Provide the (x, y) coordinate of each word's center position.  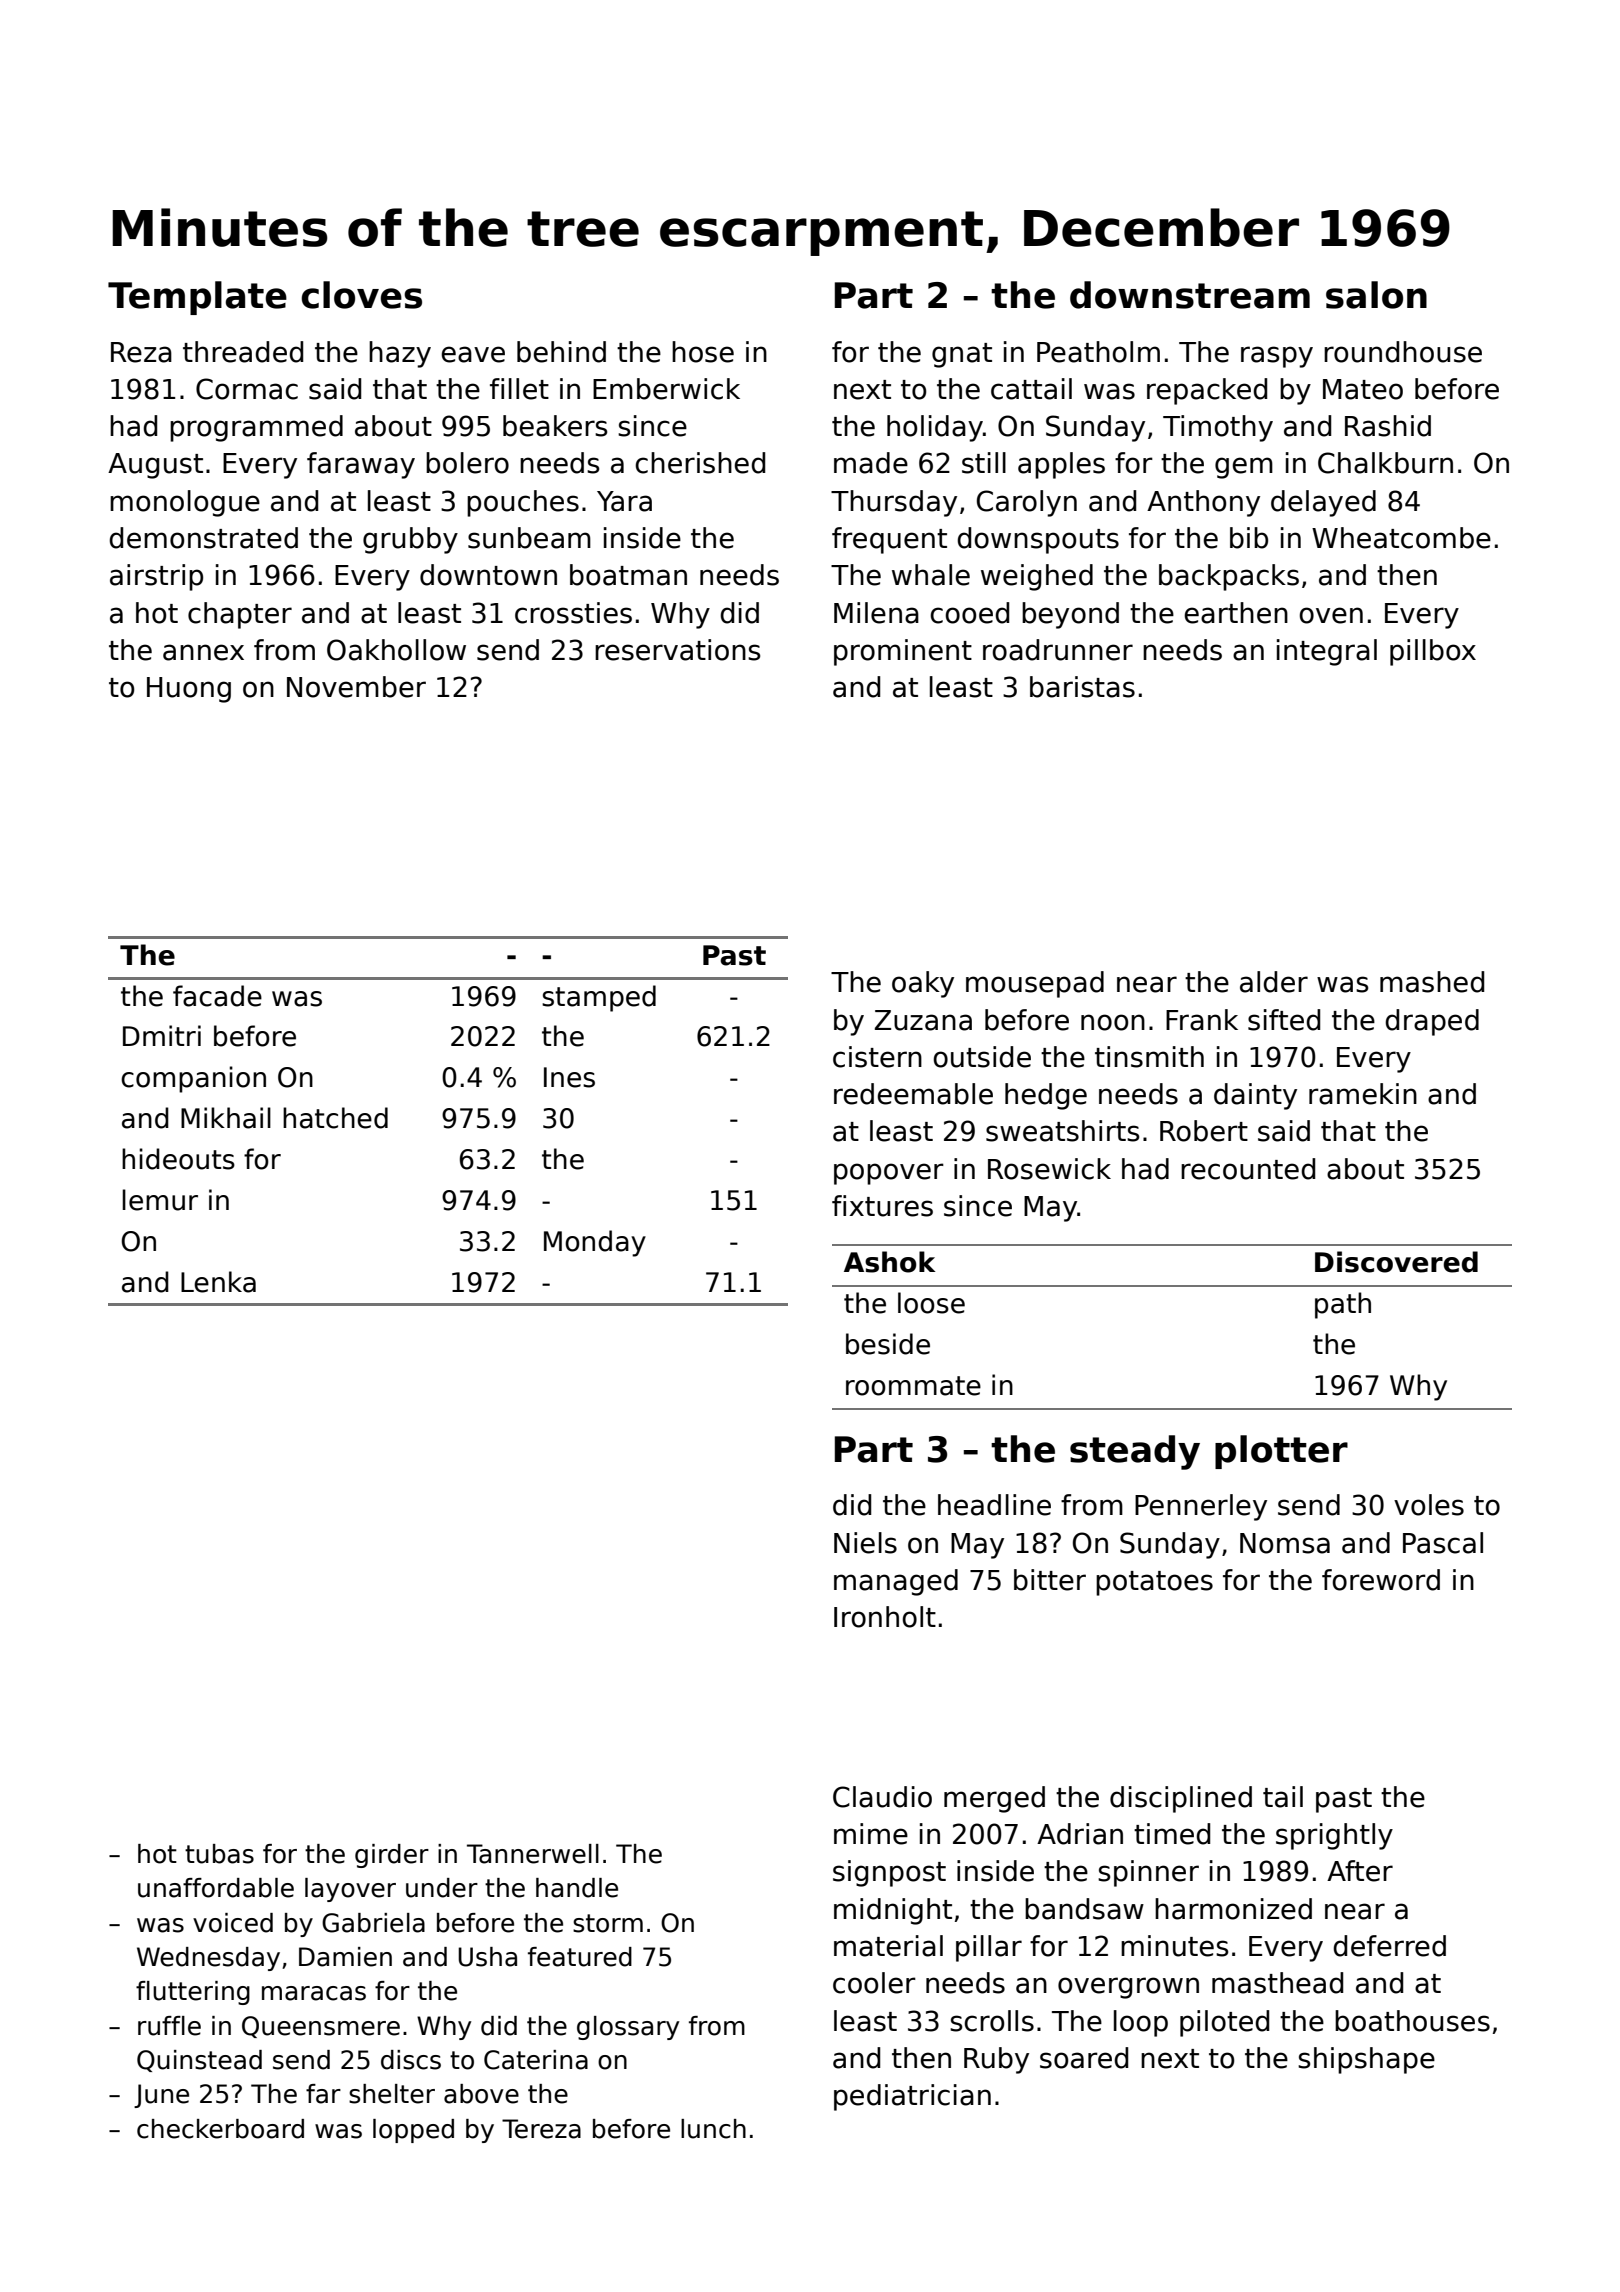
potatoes (1154, 1583)
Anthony (1203, 503)
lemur (160, 1200)
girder (392, 1856)
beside (888, 1344)
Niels (865, 1543)
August (155, 466)
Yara (624, 501)
